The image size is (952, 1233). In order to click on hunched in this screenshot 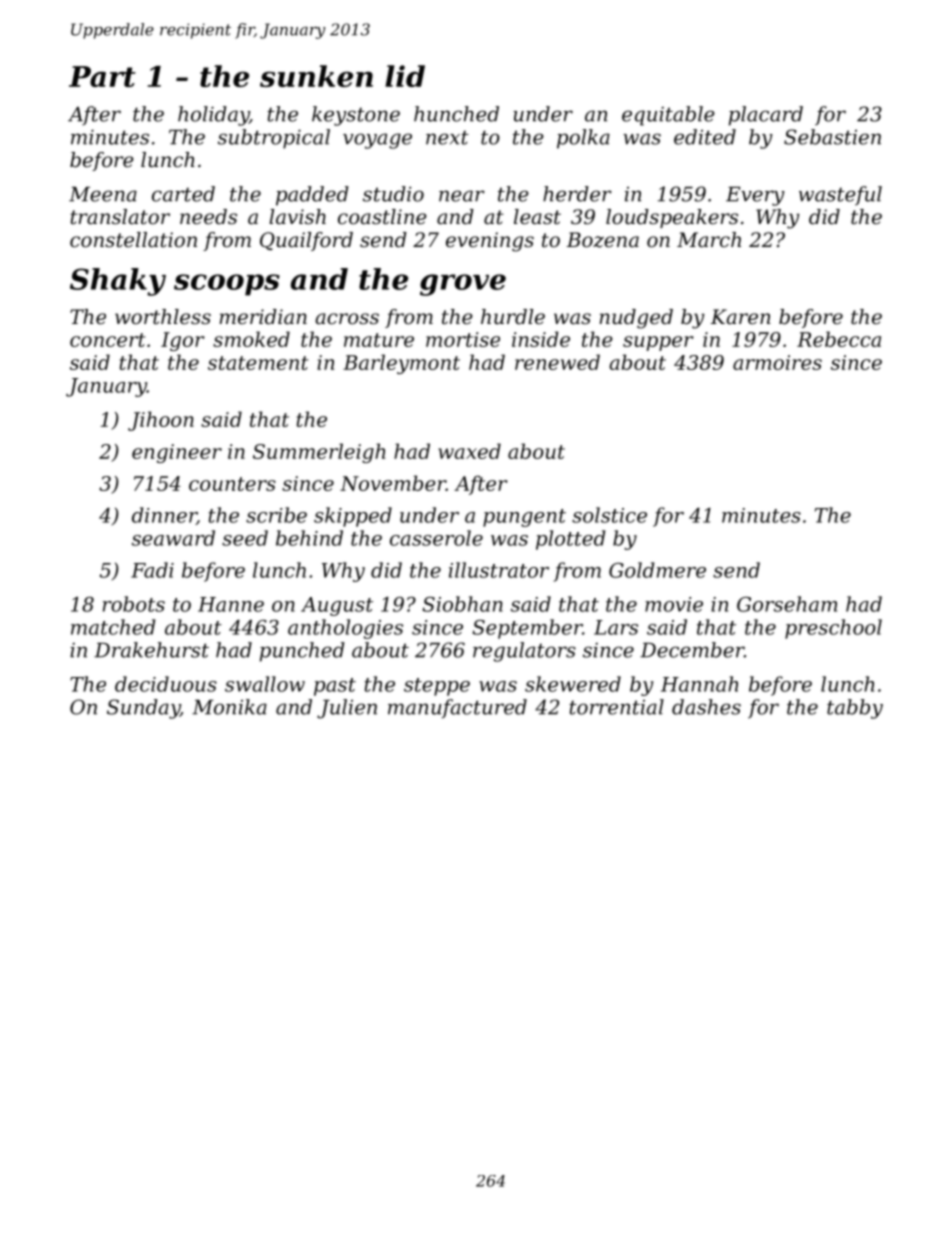, I will do `click(456, 114)`.
